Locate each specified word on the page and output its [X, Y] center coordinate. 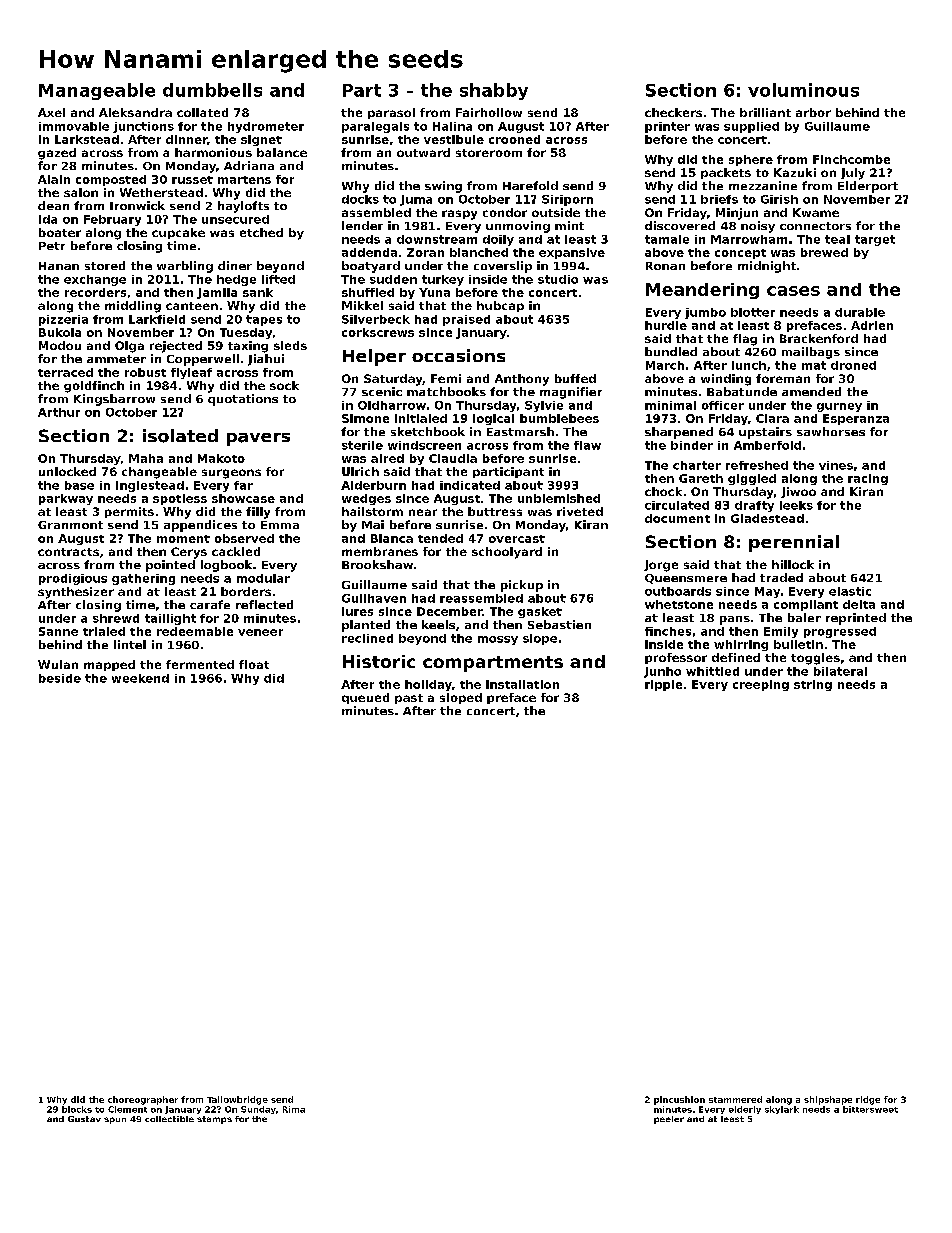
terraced [65, 372]
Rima [294, 1109]
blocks [77, 1109]
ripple [663, 685]
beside [60, 678]
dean [53, 205]
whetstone [679, 604]
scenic [382, 391]
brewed [824, 252]
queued [365, 698]
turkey [443, 280]
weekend [140, 678]
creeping [761, 685]
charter [697, 465]
